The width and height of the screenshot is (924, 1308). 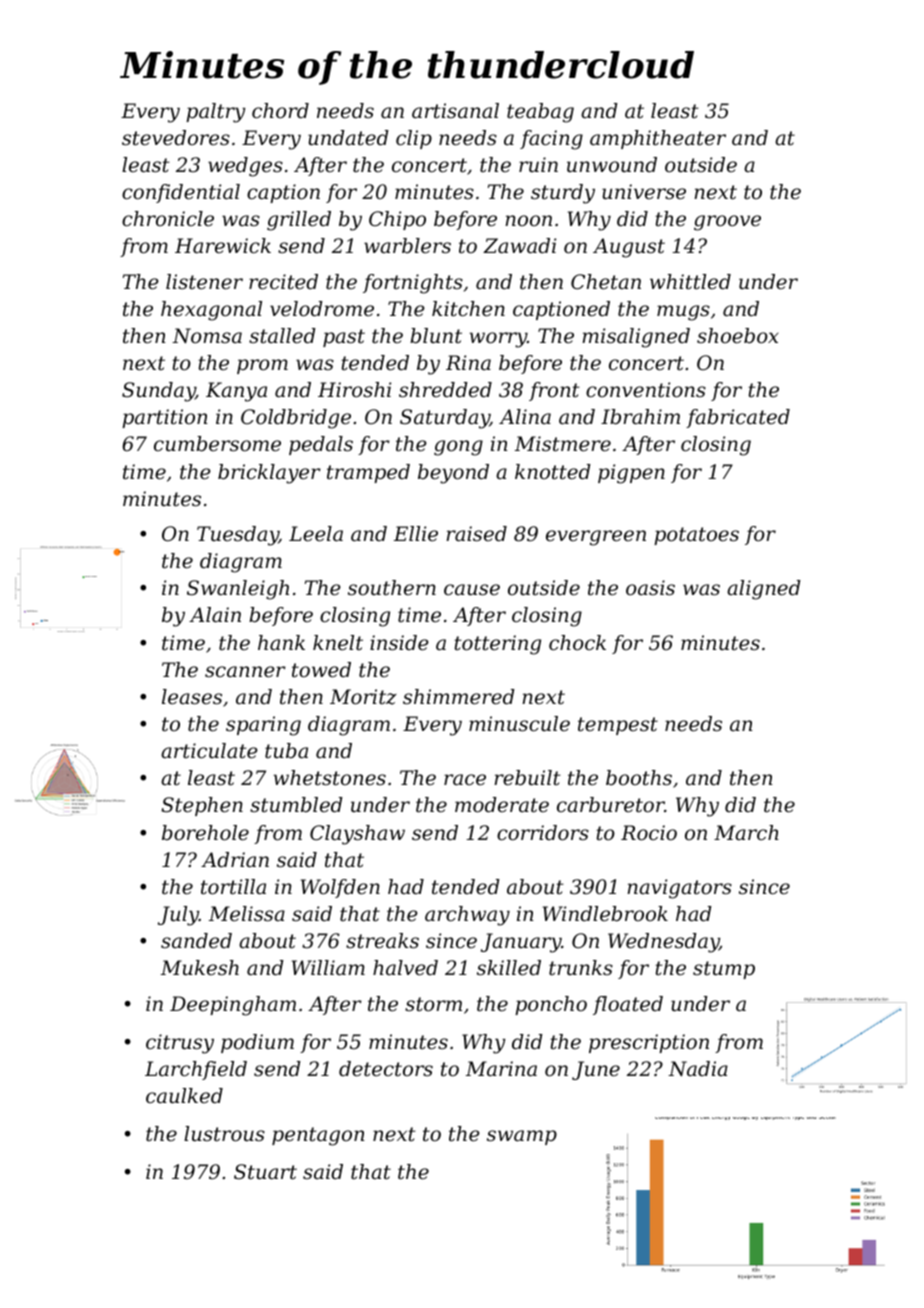 I want to click on potatoes, so click(x=696, y=536).
